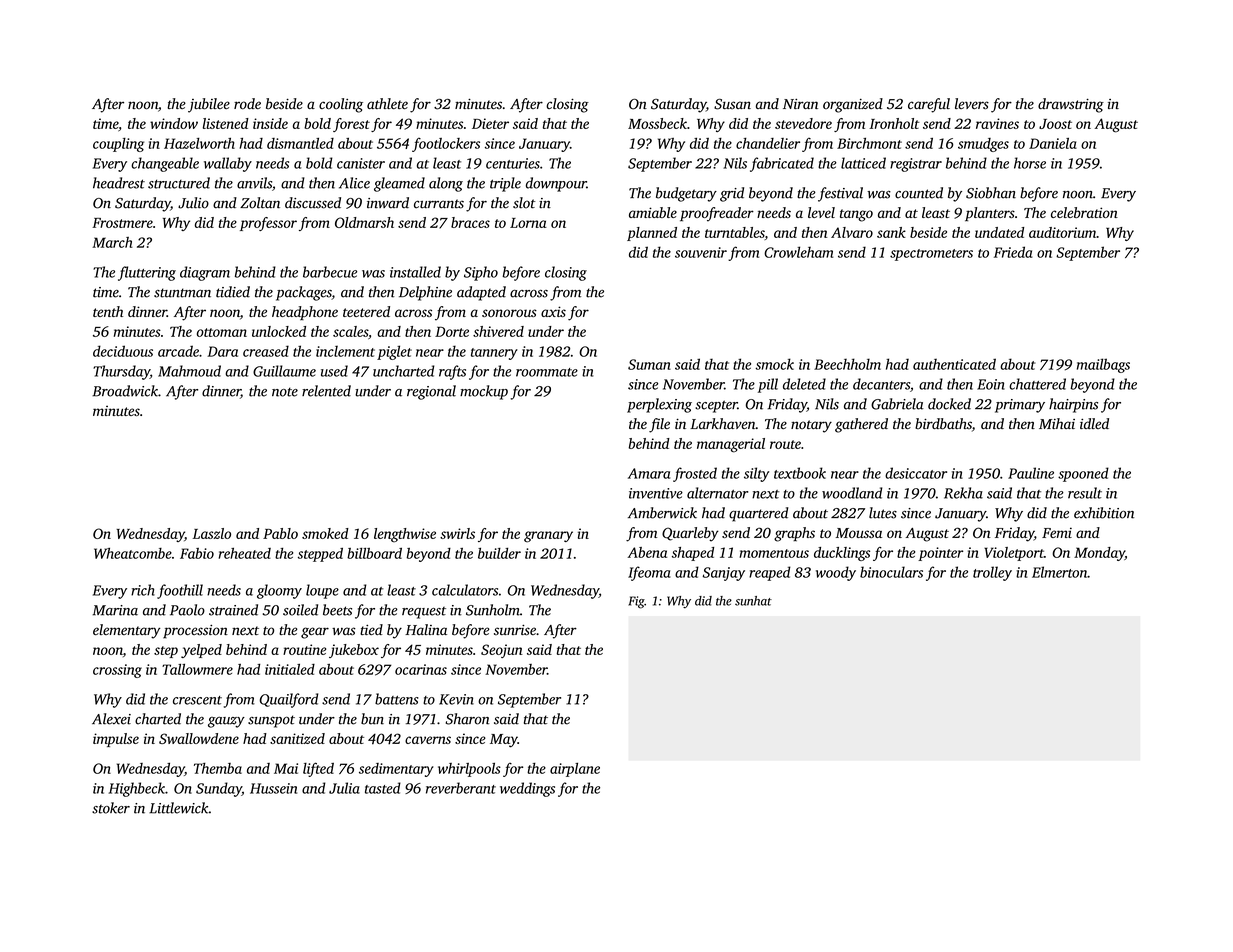 The width and height of the screenshot is (1233, 952). Describe the element at coordinates (209, 105) in the screenshot. I see `jubilee` at that location.
